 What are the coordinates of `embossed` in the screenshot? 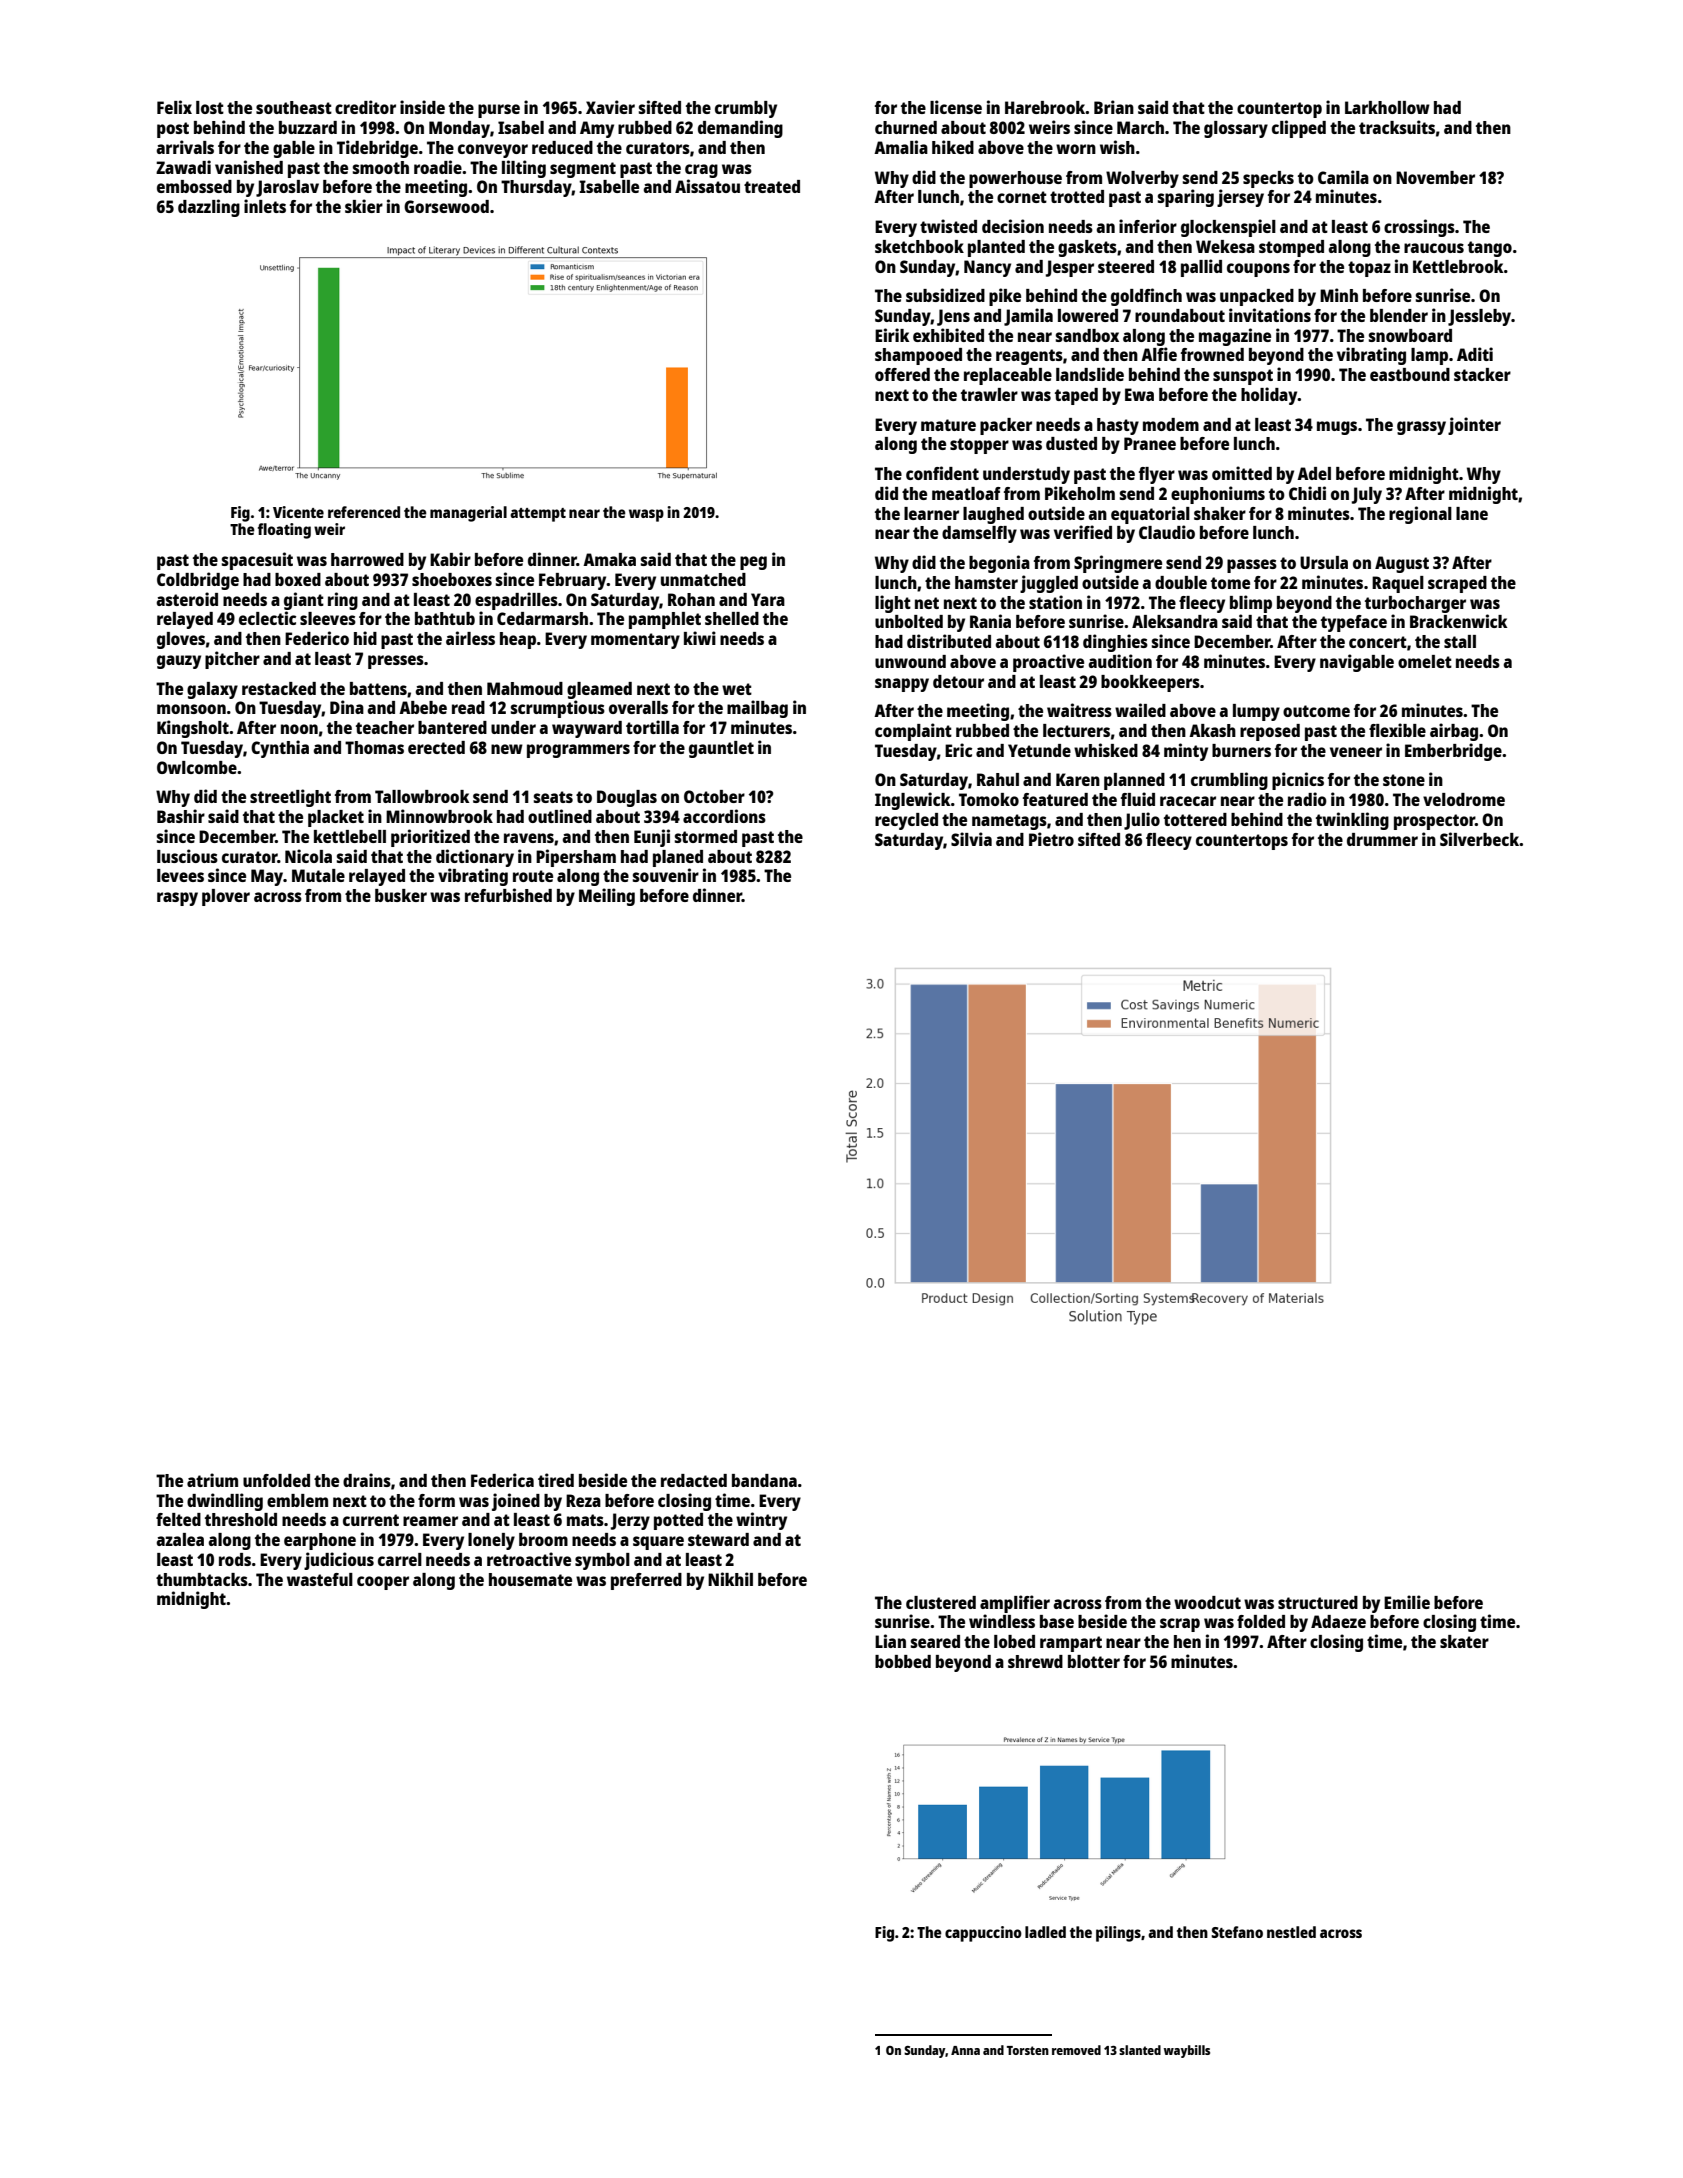 It's located at (194, 186).
